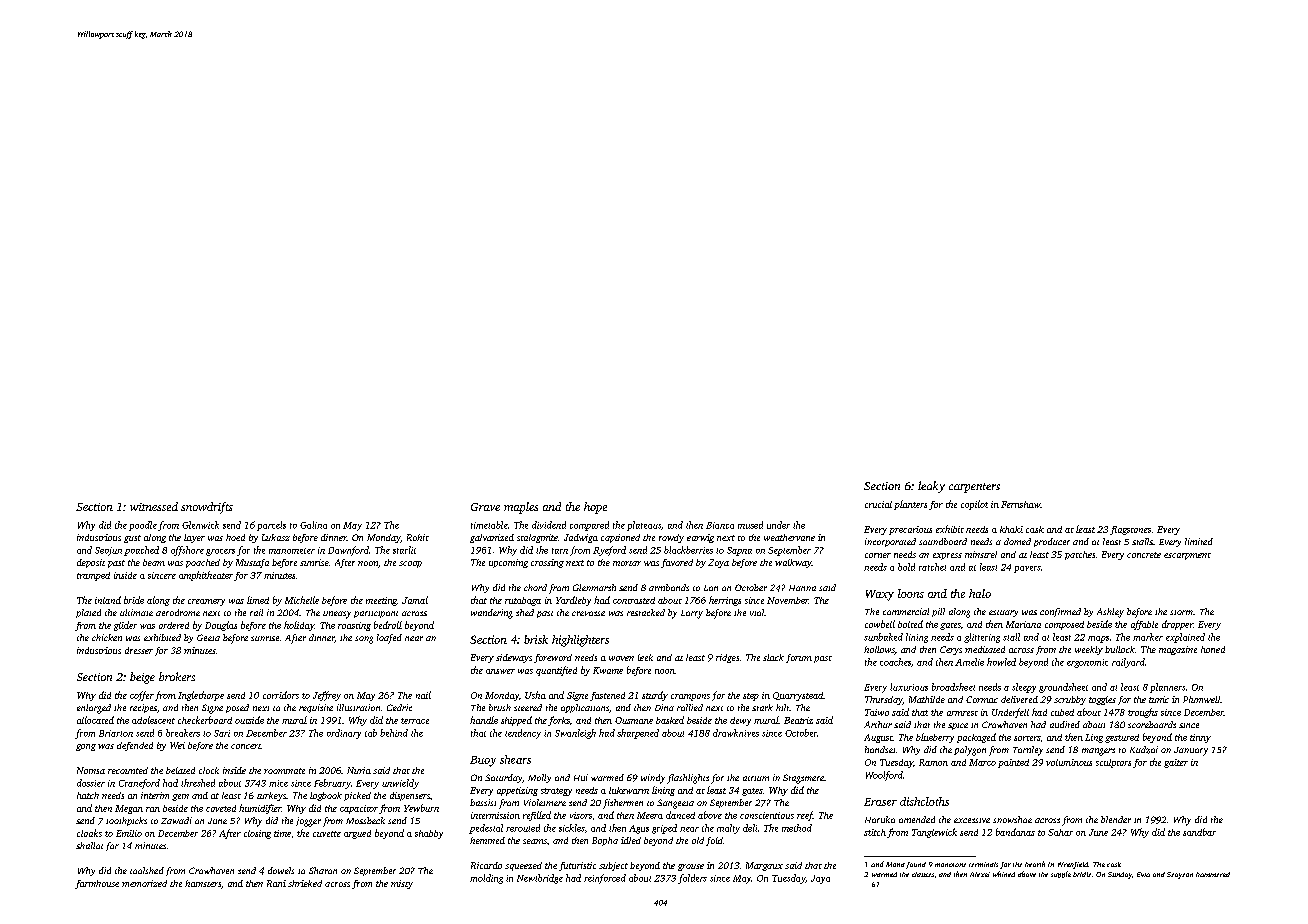 The image size is (1308, 924). What do you see at coordinates (305, 883) in the document?
I see `shrieked` at bounding box center [305, 883].
